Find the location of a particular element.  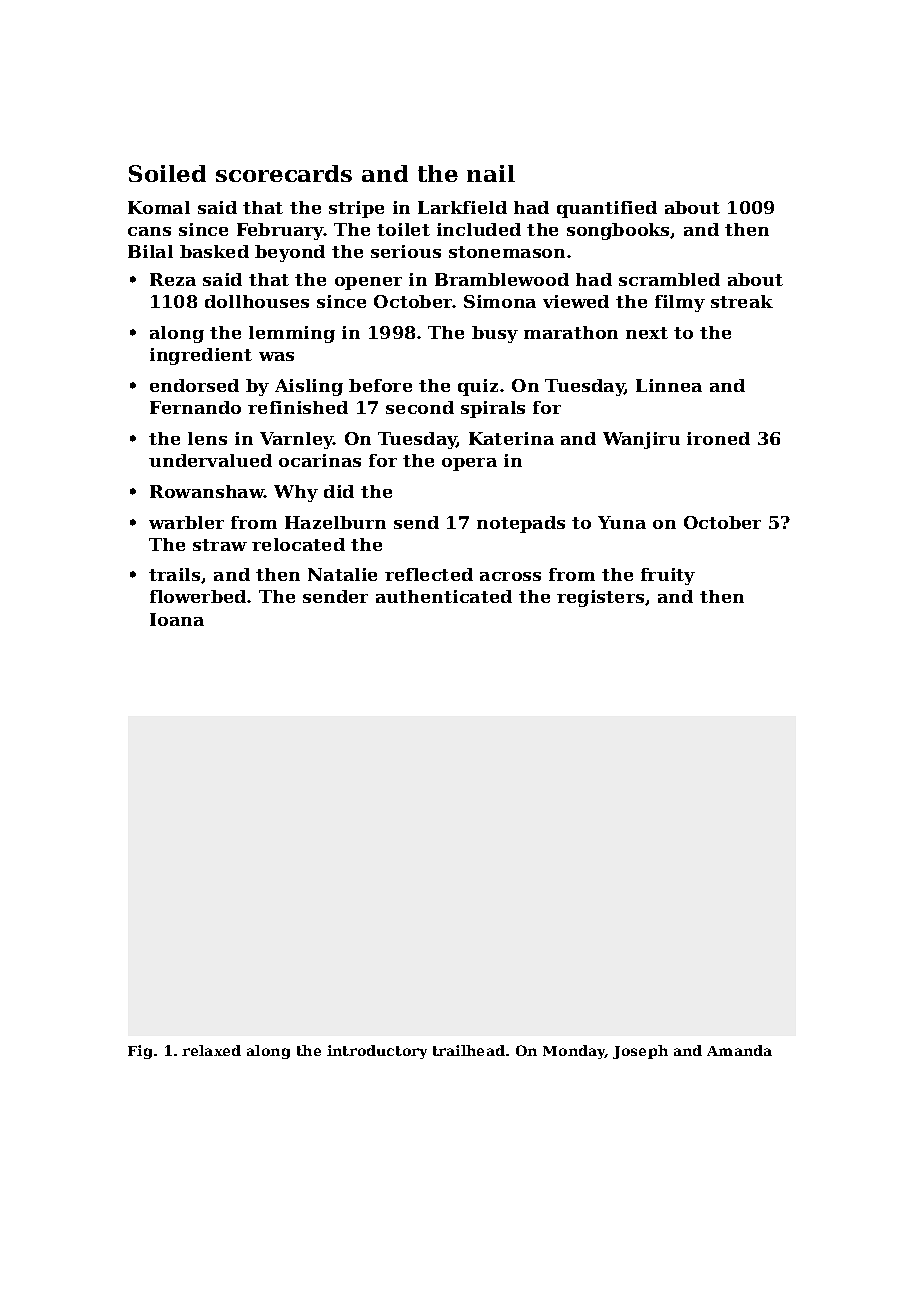

ironed is located at coordinates (718, 438).
